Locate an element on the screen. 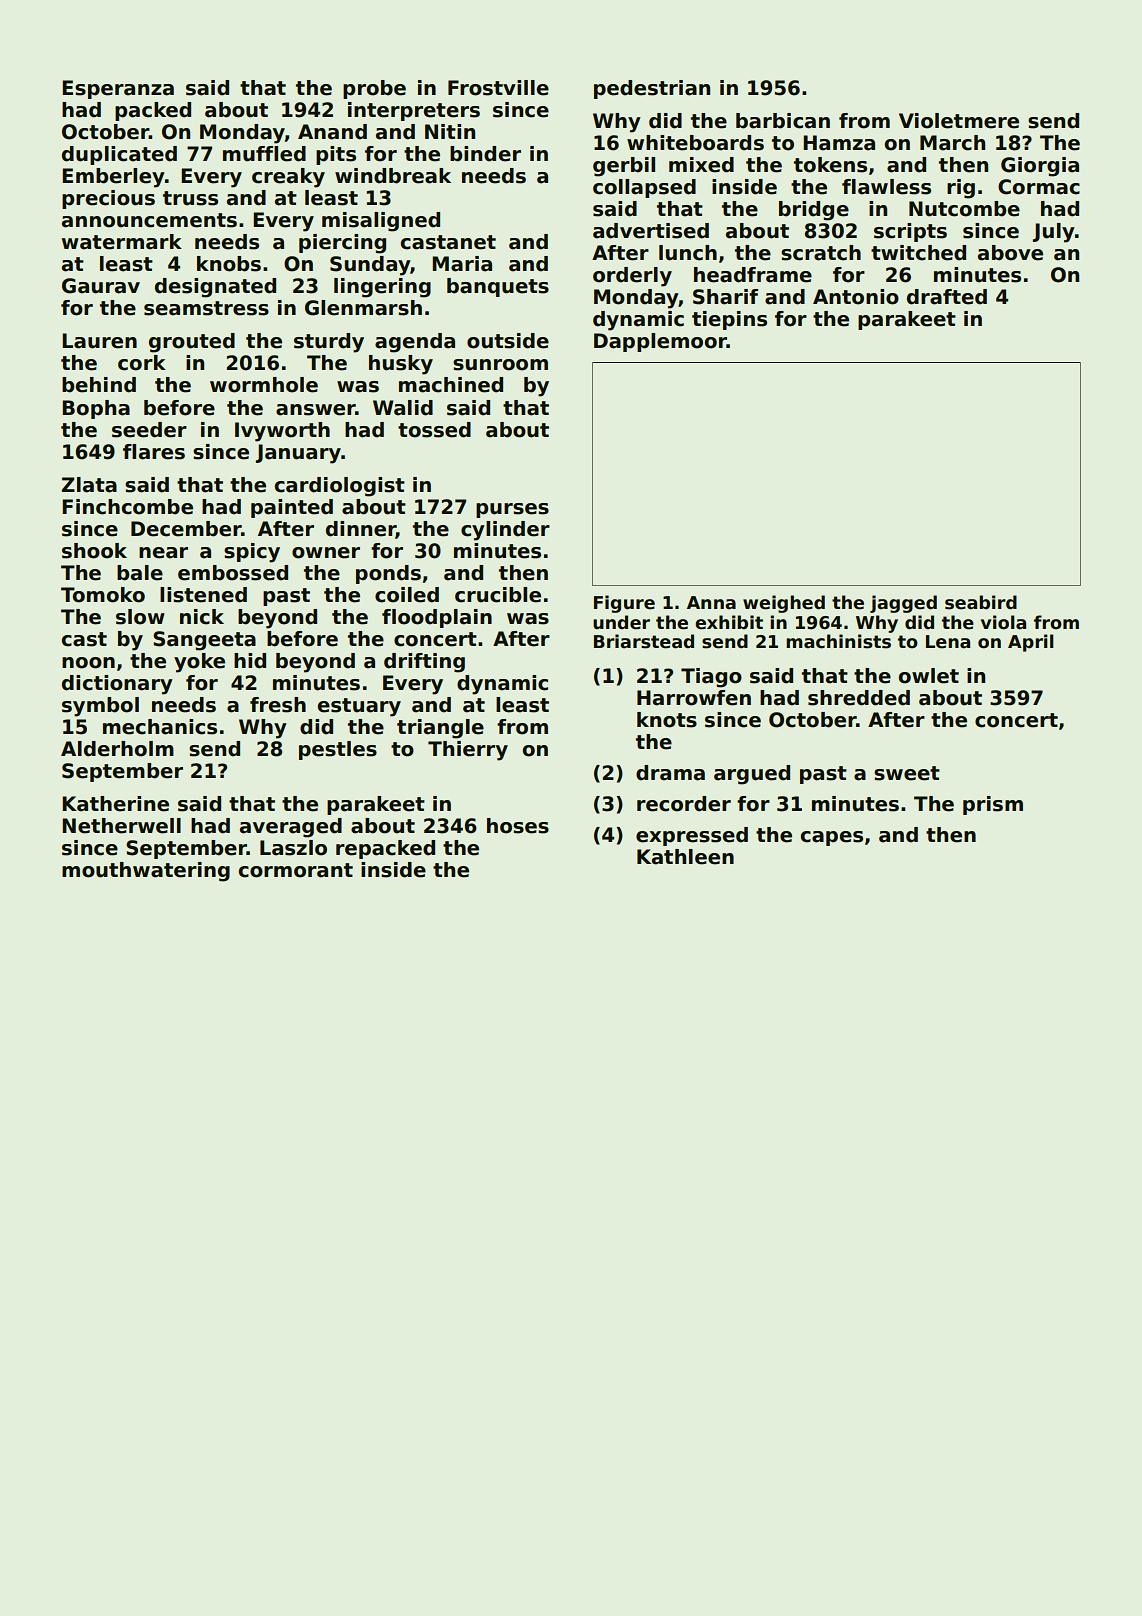  Violetmere is located at coordinates (959, 121).
